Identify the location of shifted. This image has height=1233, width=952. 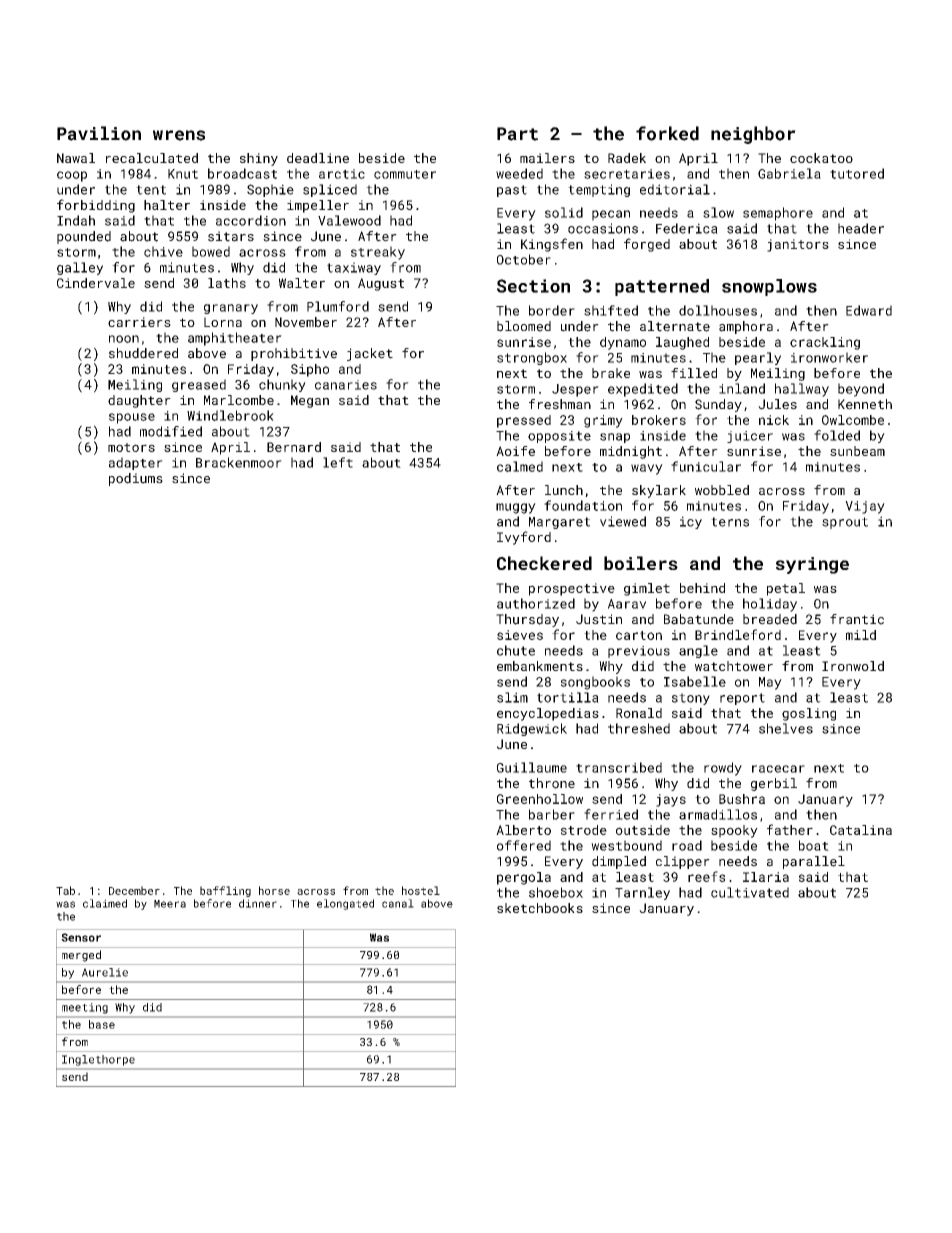
(611, 310).
